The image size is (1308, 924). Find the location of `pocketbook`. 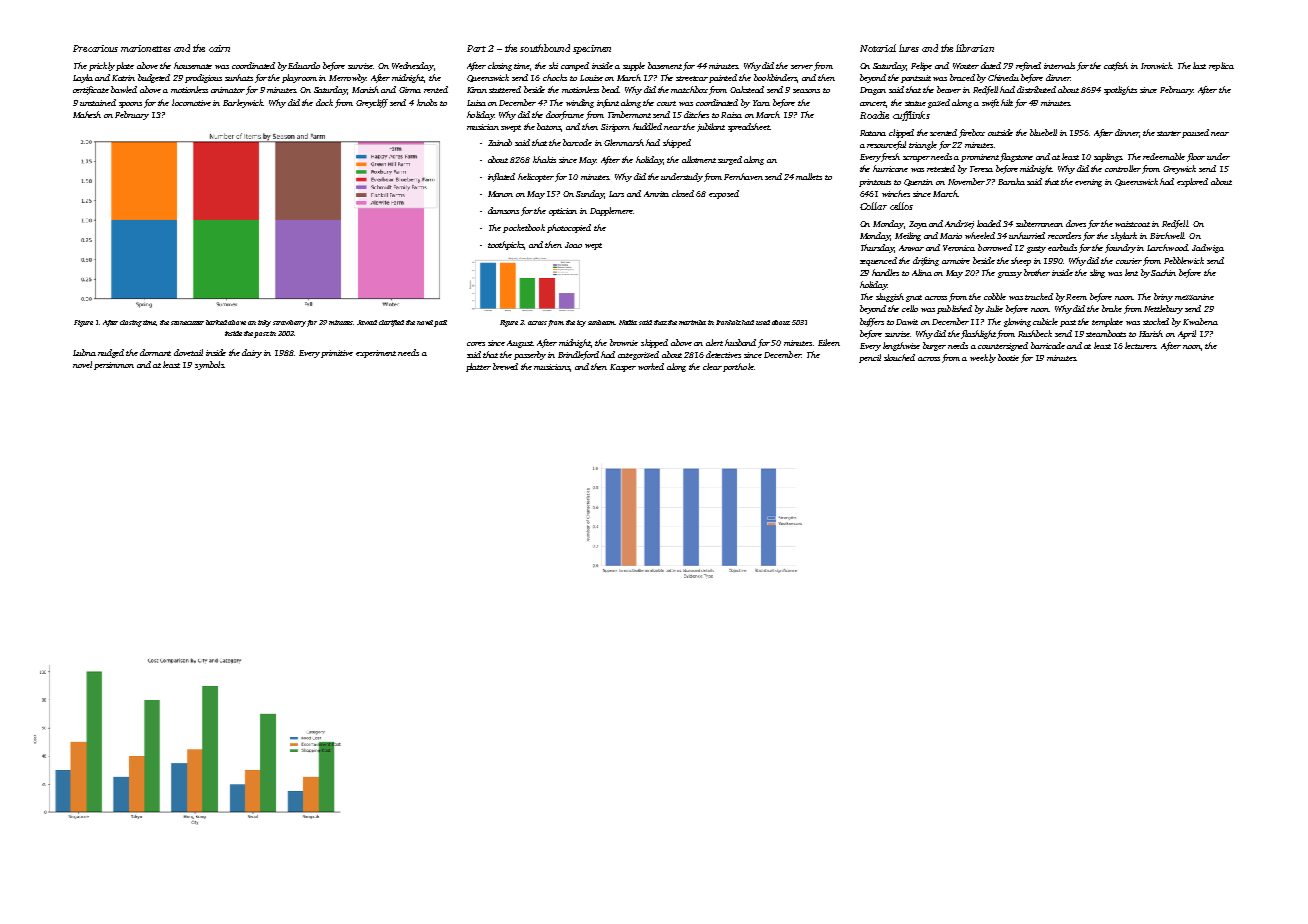

pocketbook is located at coordinates (524, 228).
